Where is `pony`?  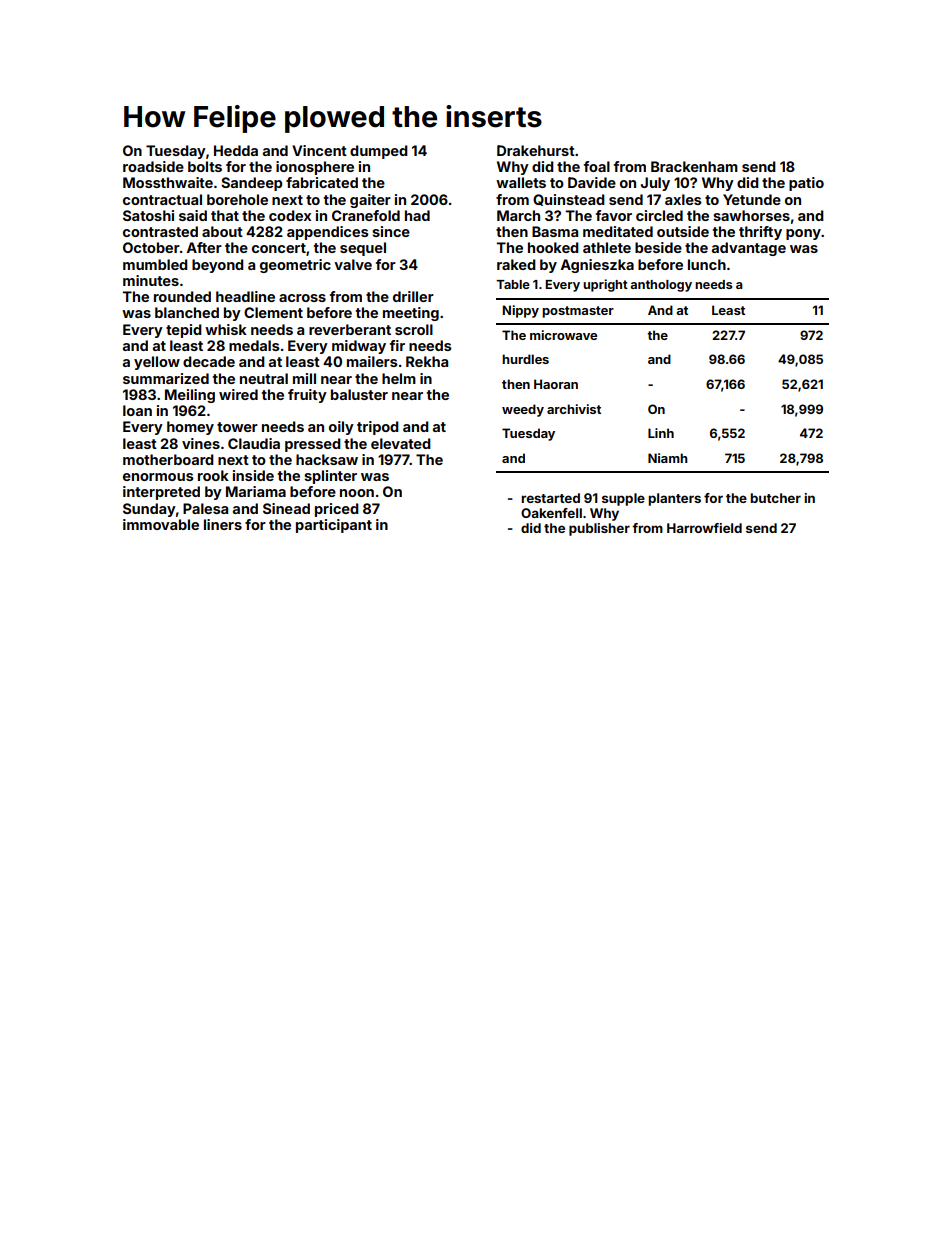
pony is located at coordinates (803, 234).
